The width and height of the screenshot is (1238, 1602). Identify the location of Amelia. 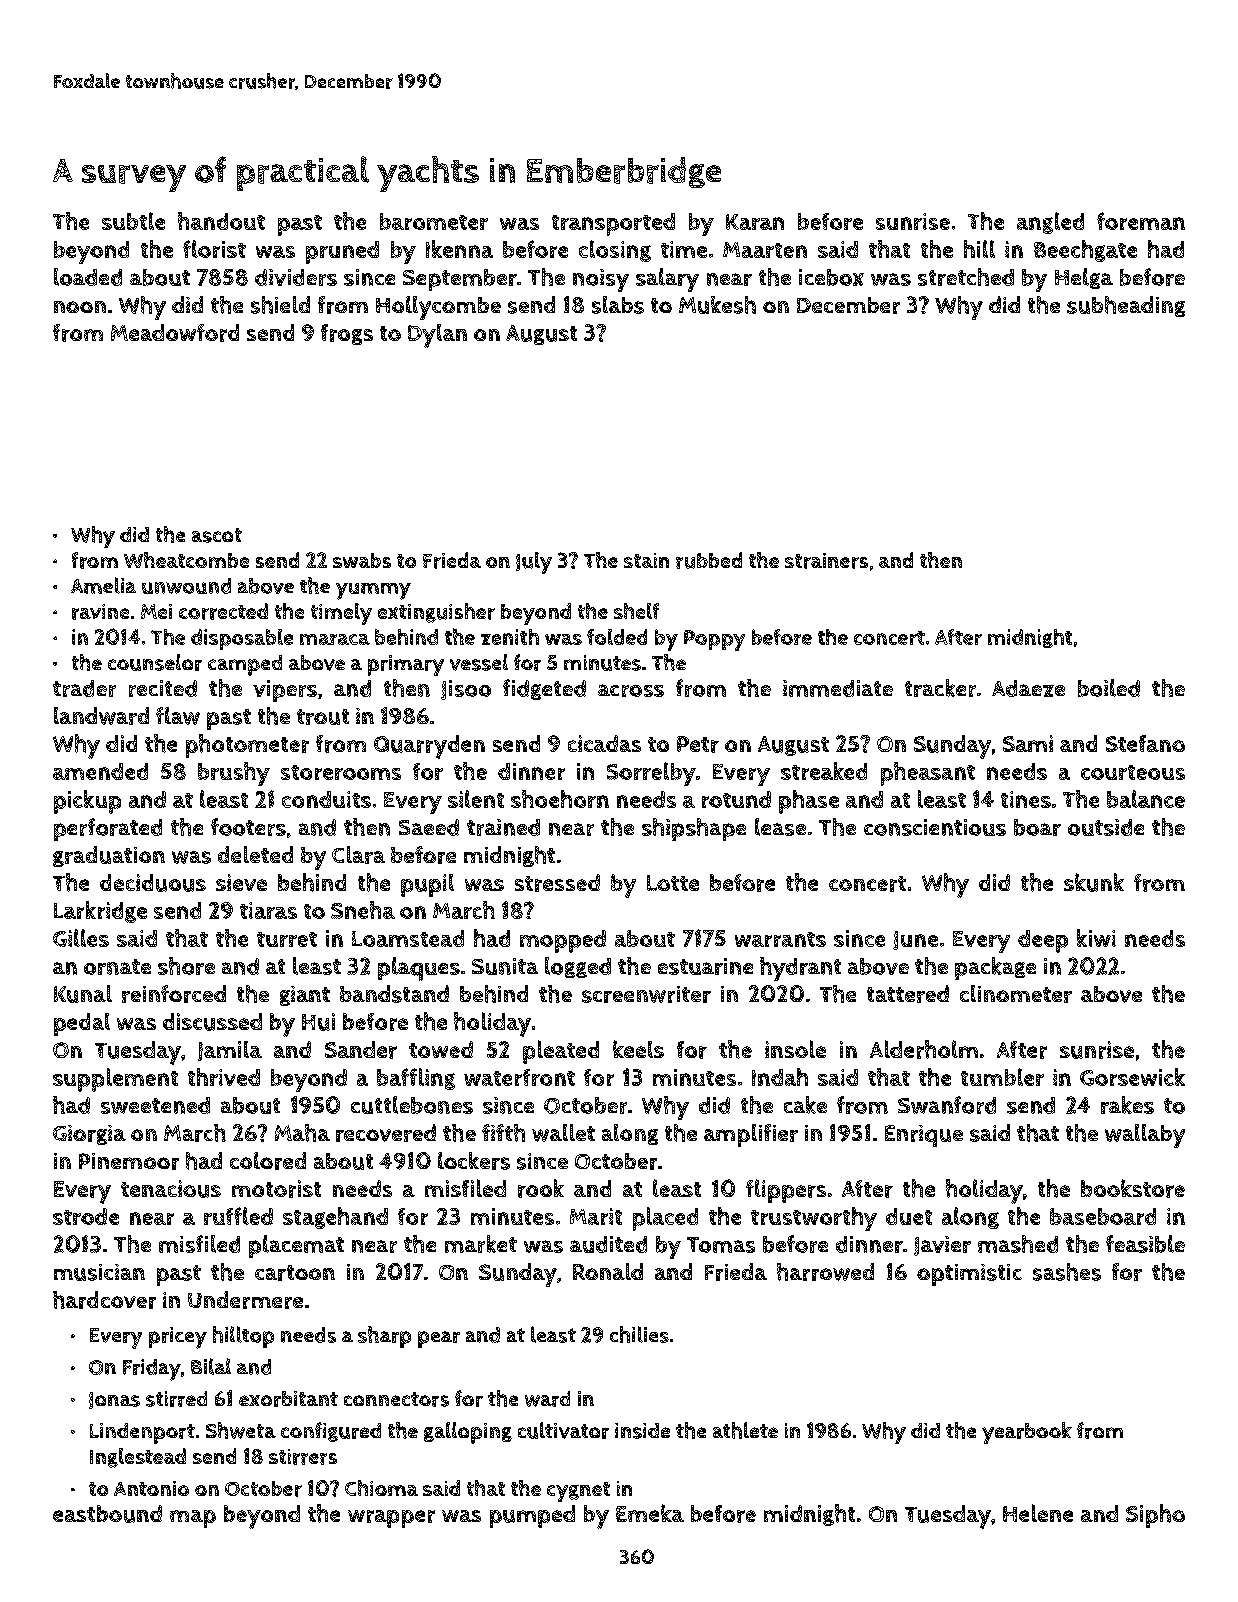
(103, 585).
